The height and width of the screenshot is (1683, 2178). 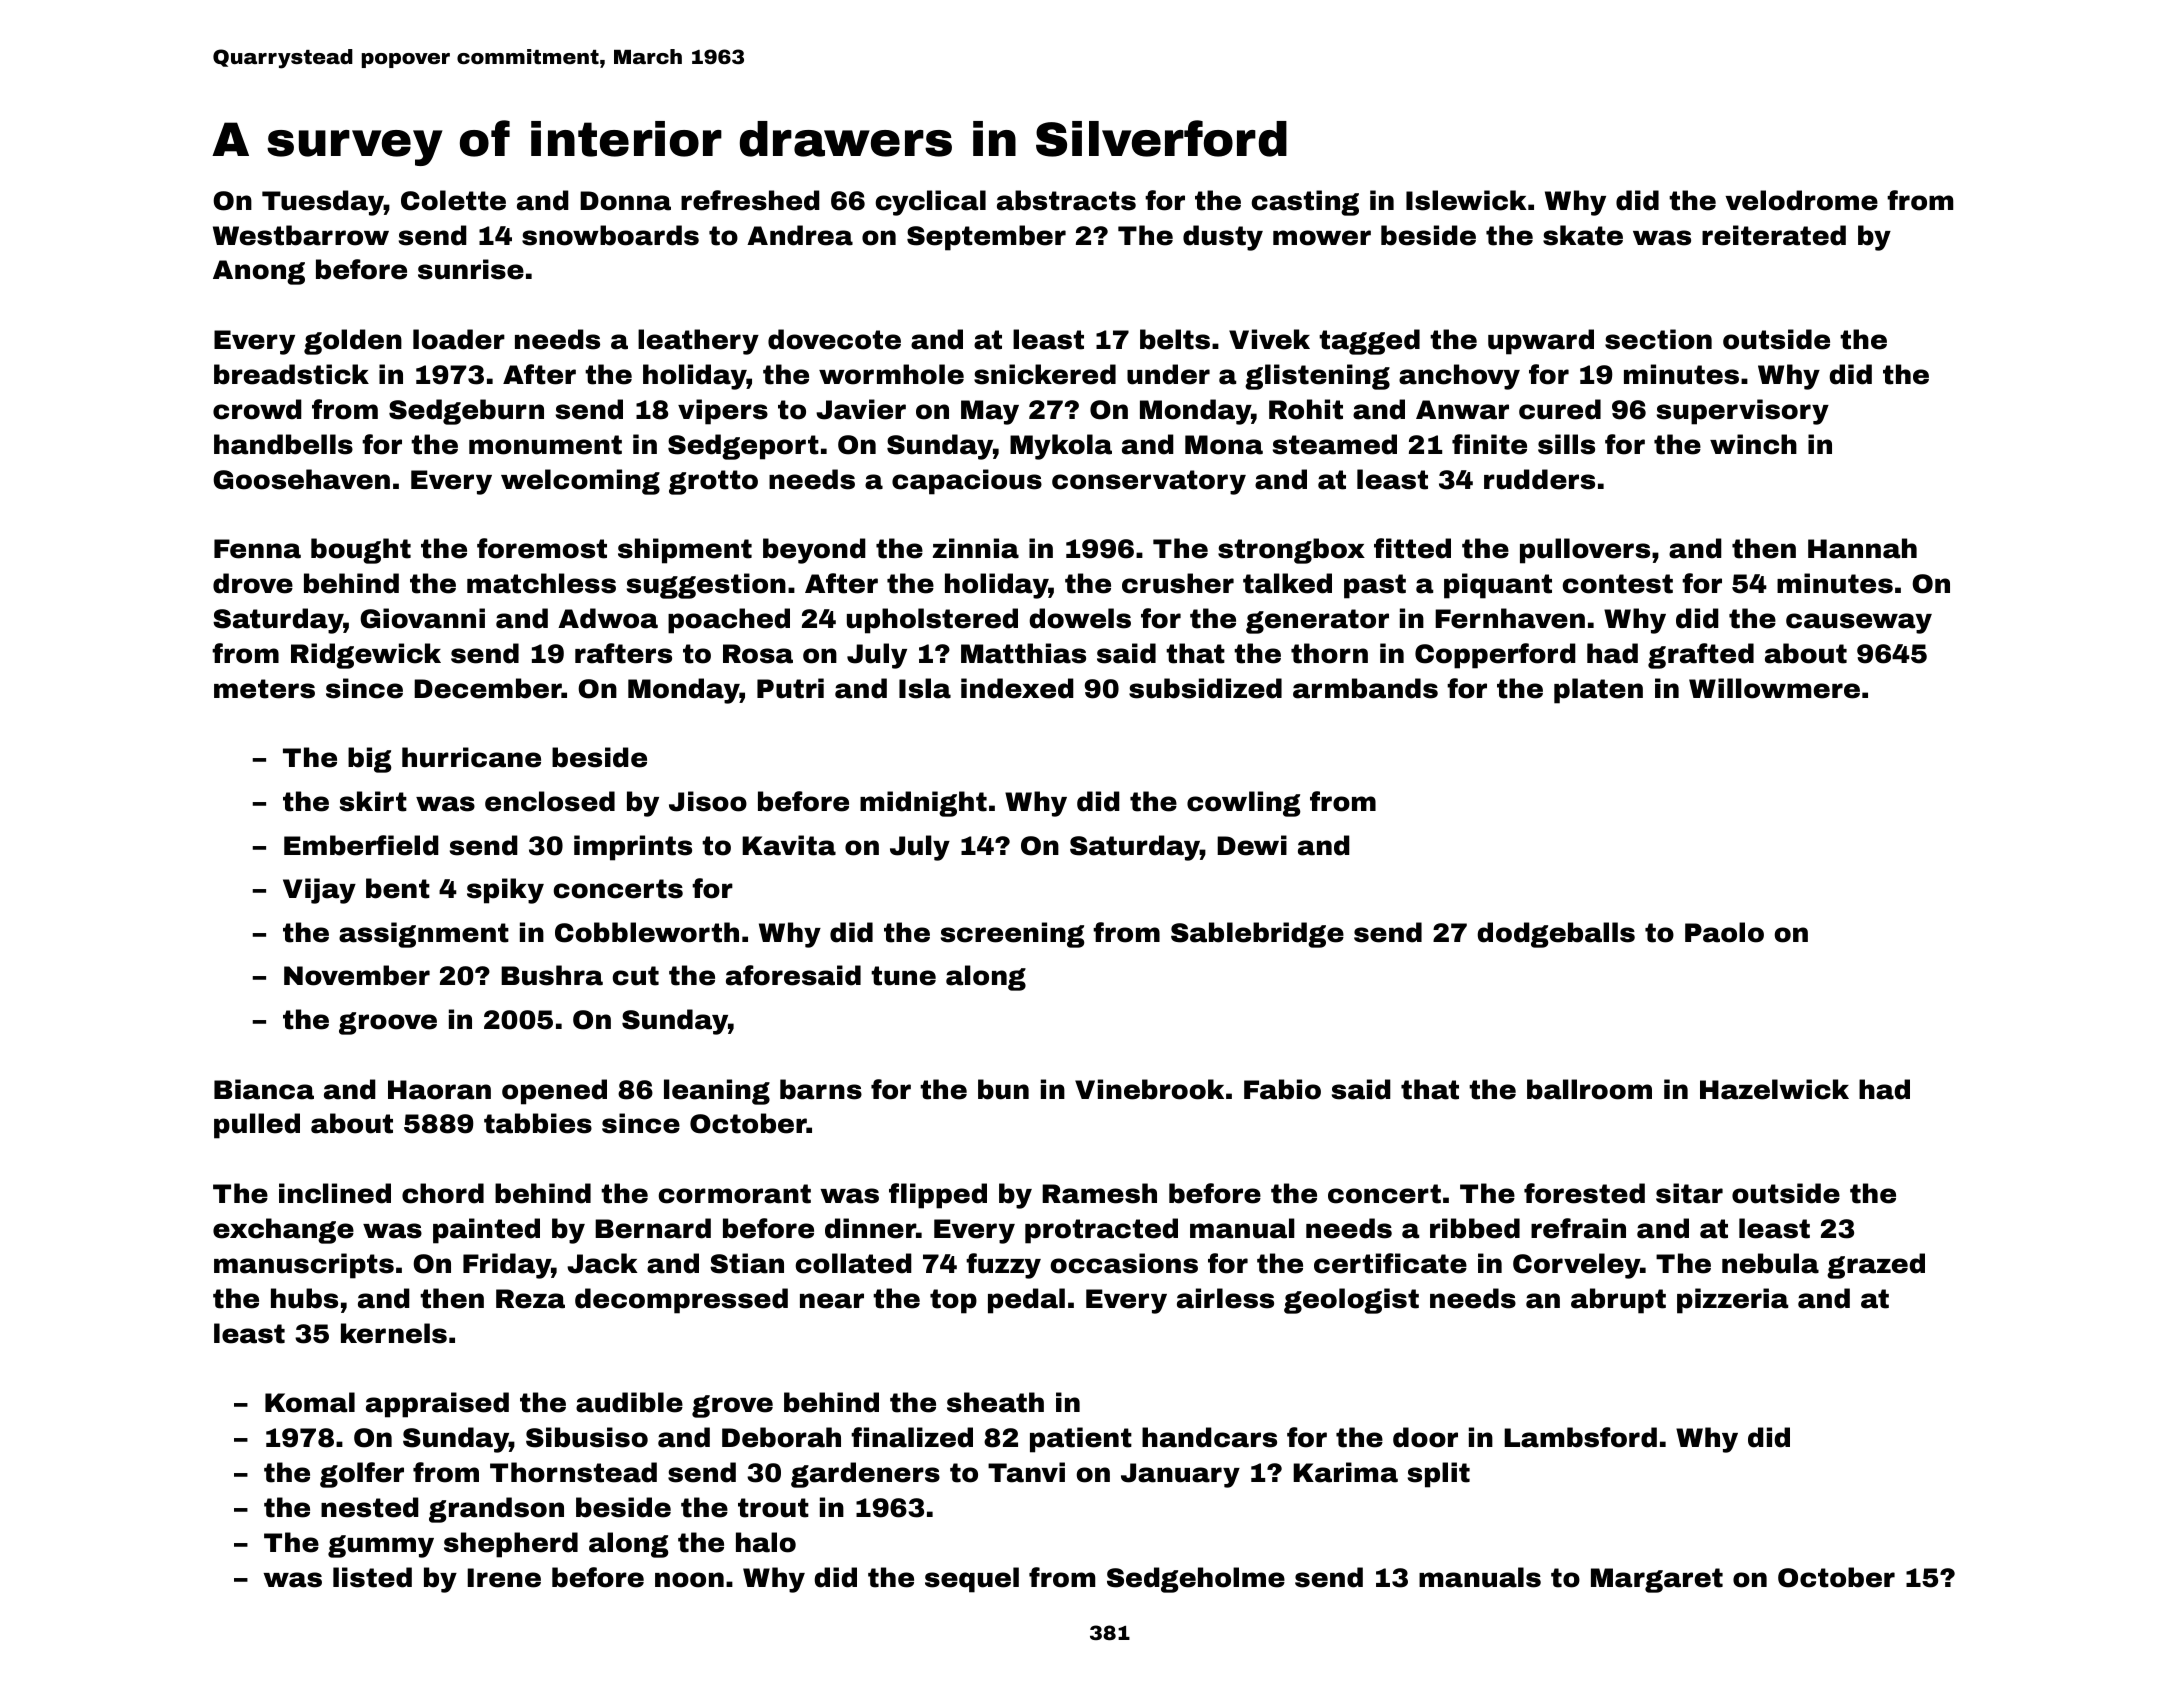 I want to click on dusty, so click(x=1223, y=238).
